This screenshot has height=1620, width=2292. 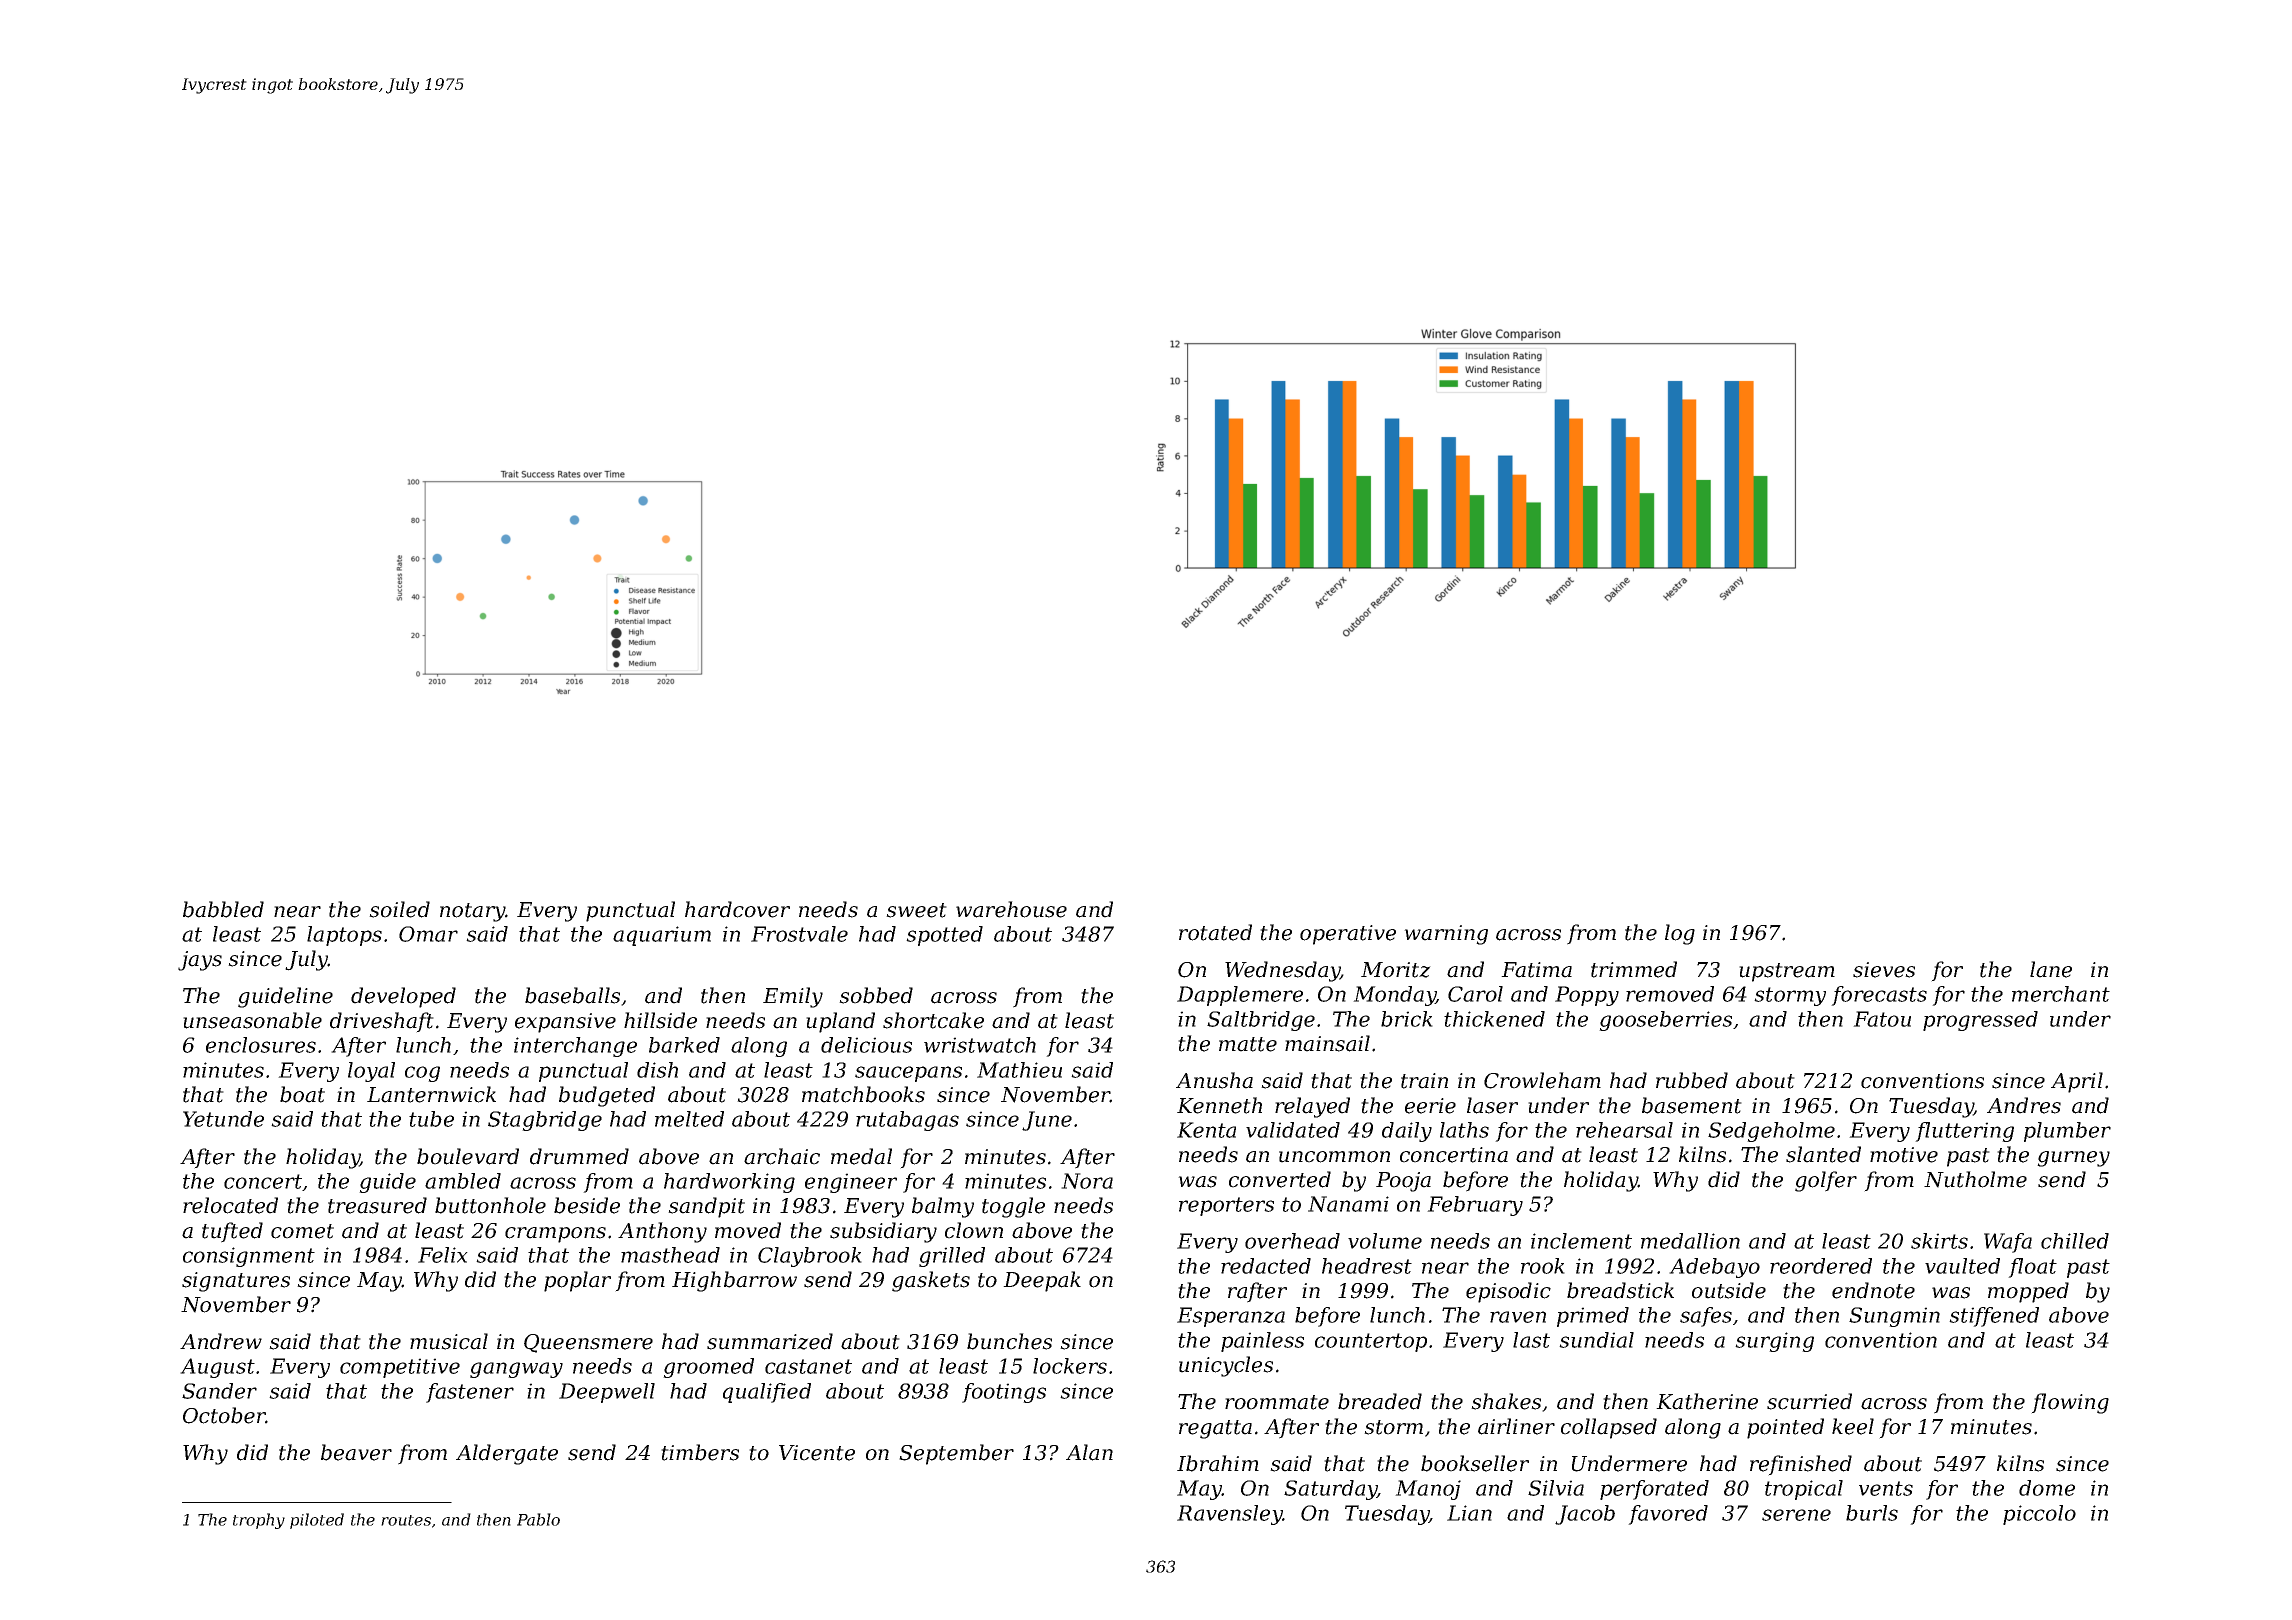 I want to click on operative, so click(x=1348, y=935).
